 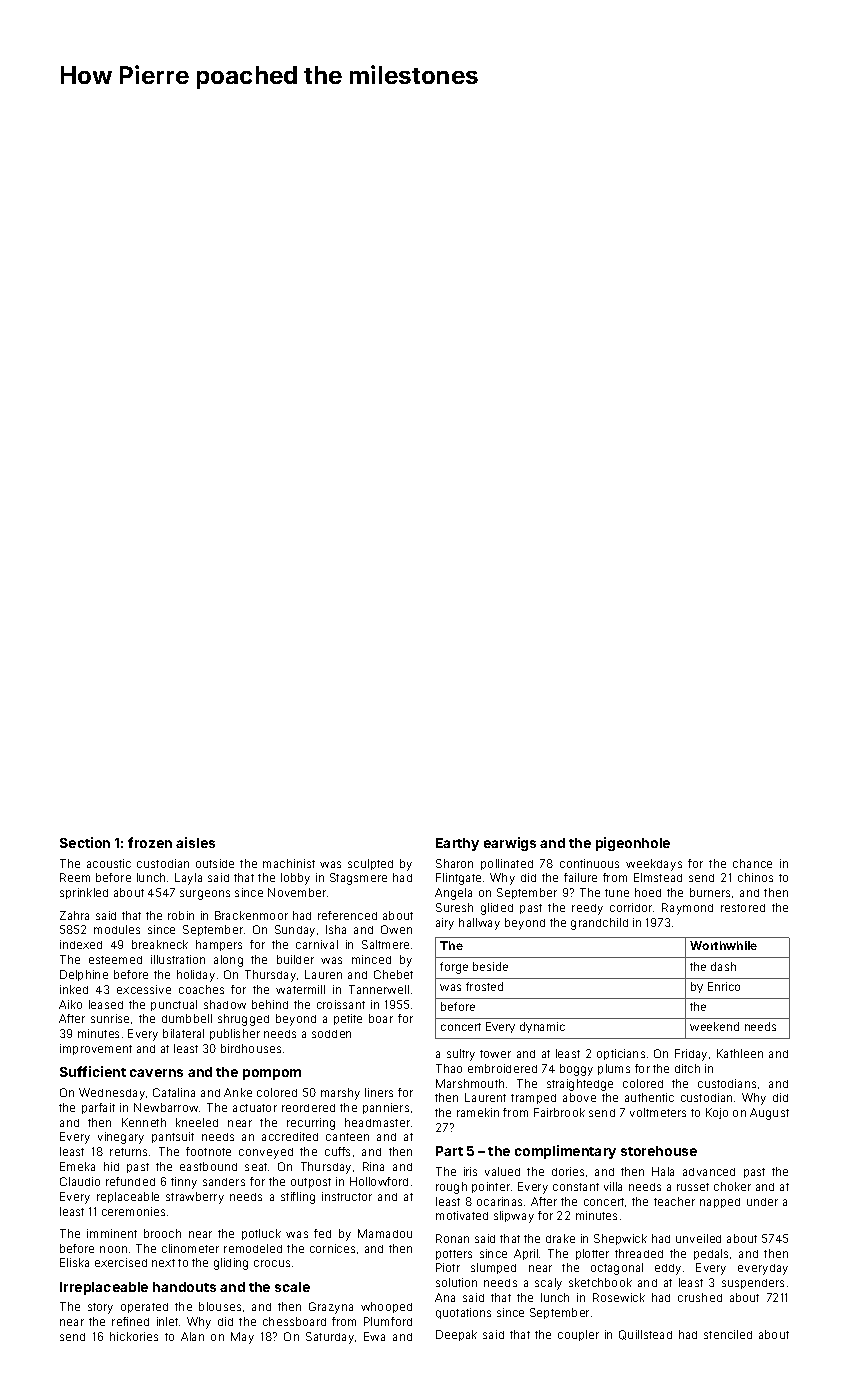 I want to click on aisles, so click(x=195, y=842).
